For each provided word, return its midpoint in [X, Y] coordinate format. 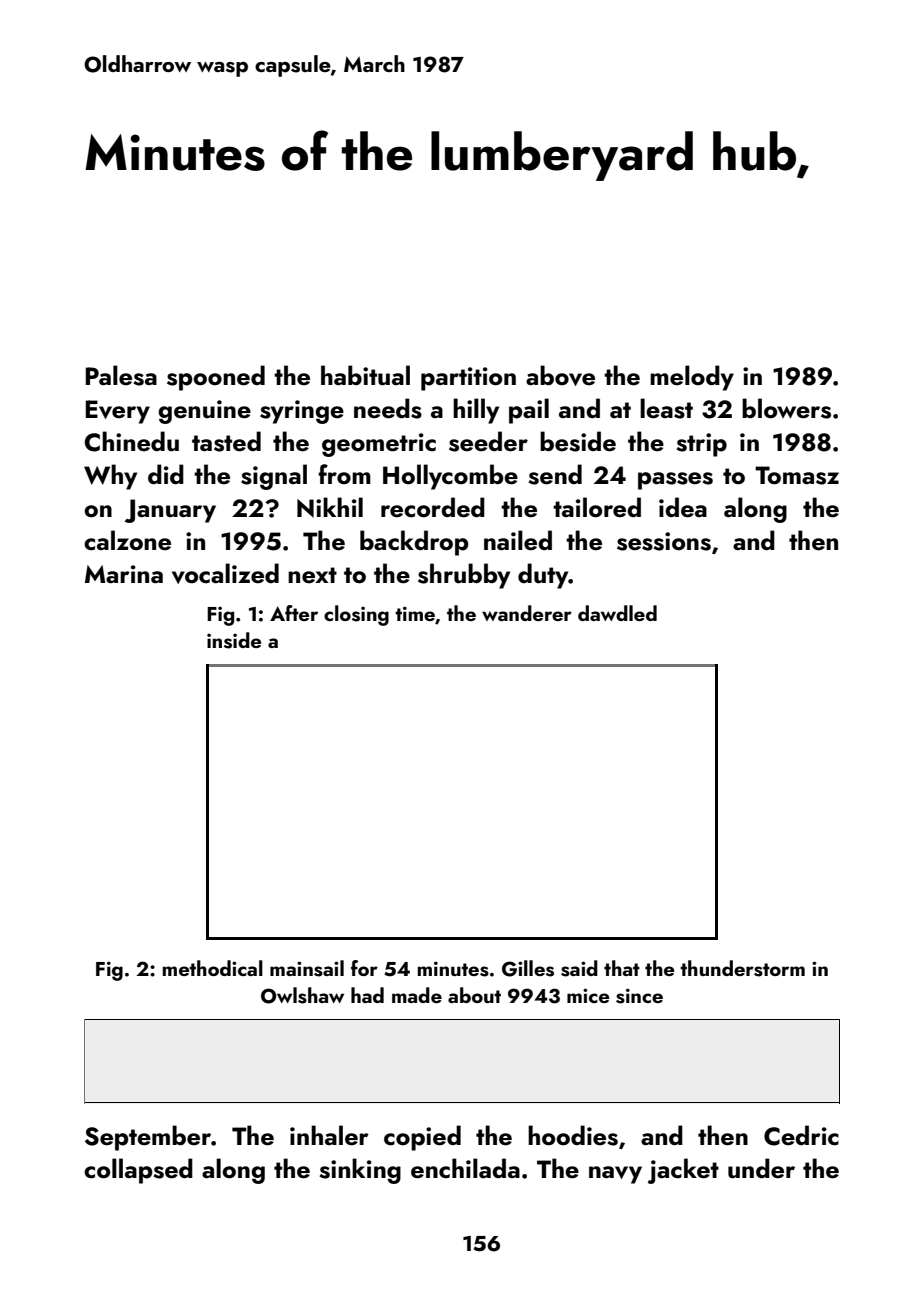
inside [234, 640]
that [622, 968]
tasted [226, 441]
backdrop [414, 543]
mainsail [307, 968]
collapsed [138, 1171]
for [364, 968]
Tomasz [797, 475]
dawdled [617, 613]
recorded [433, 507]
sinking [360, 1171]
